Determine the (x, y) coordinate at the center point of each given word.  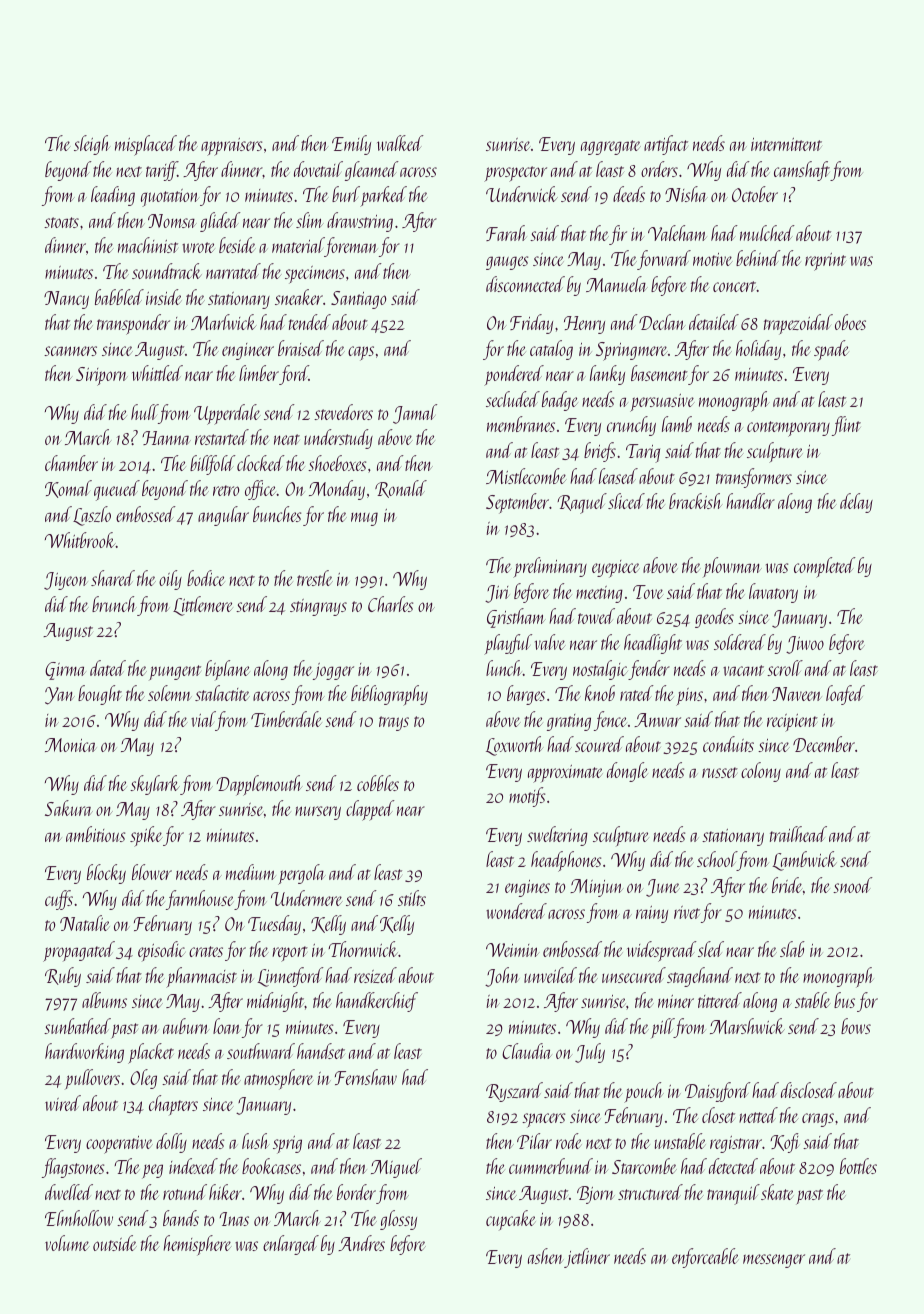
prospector (515, 174)
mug (364, 519)
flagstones (73, 1168)
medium (251, 872)
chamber (71, 463)
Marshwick (747, 1026)
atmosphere (279, 1079)
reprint (825, 262)
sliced (626, 501)
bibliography (389, 695)
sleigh (92, 145)
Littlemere (203, 606)
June (663, 888)
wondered (516, 911)
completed (825, 567)
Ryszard (514, 1092)
